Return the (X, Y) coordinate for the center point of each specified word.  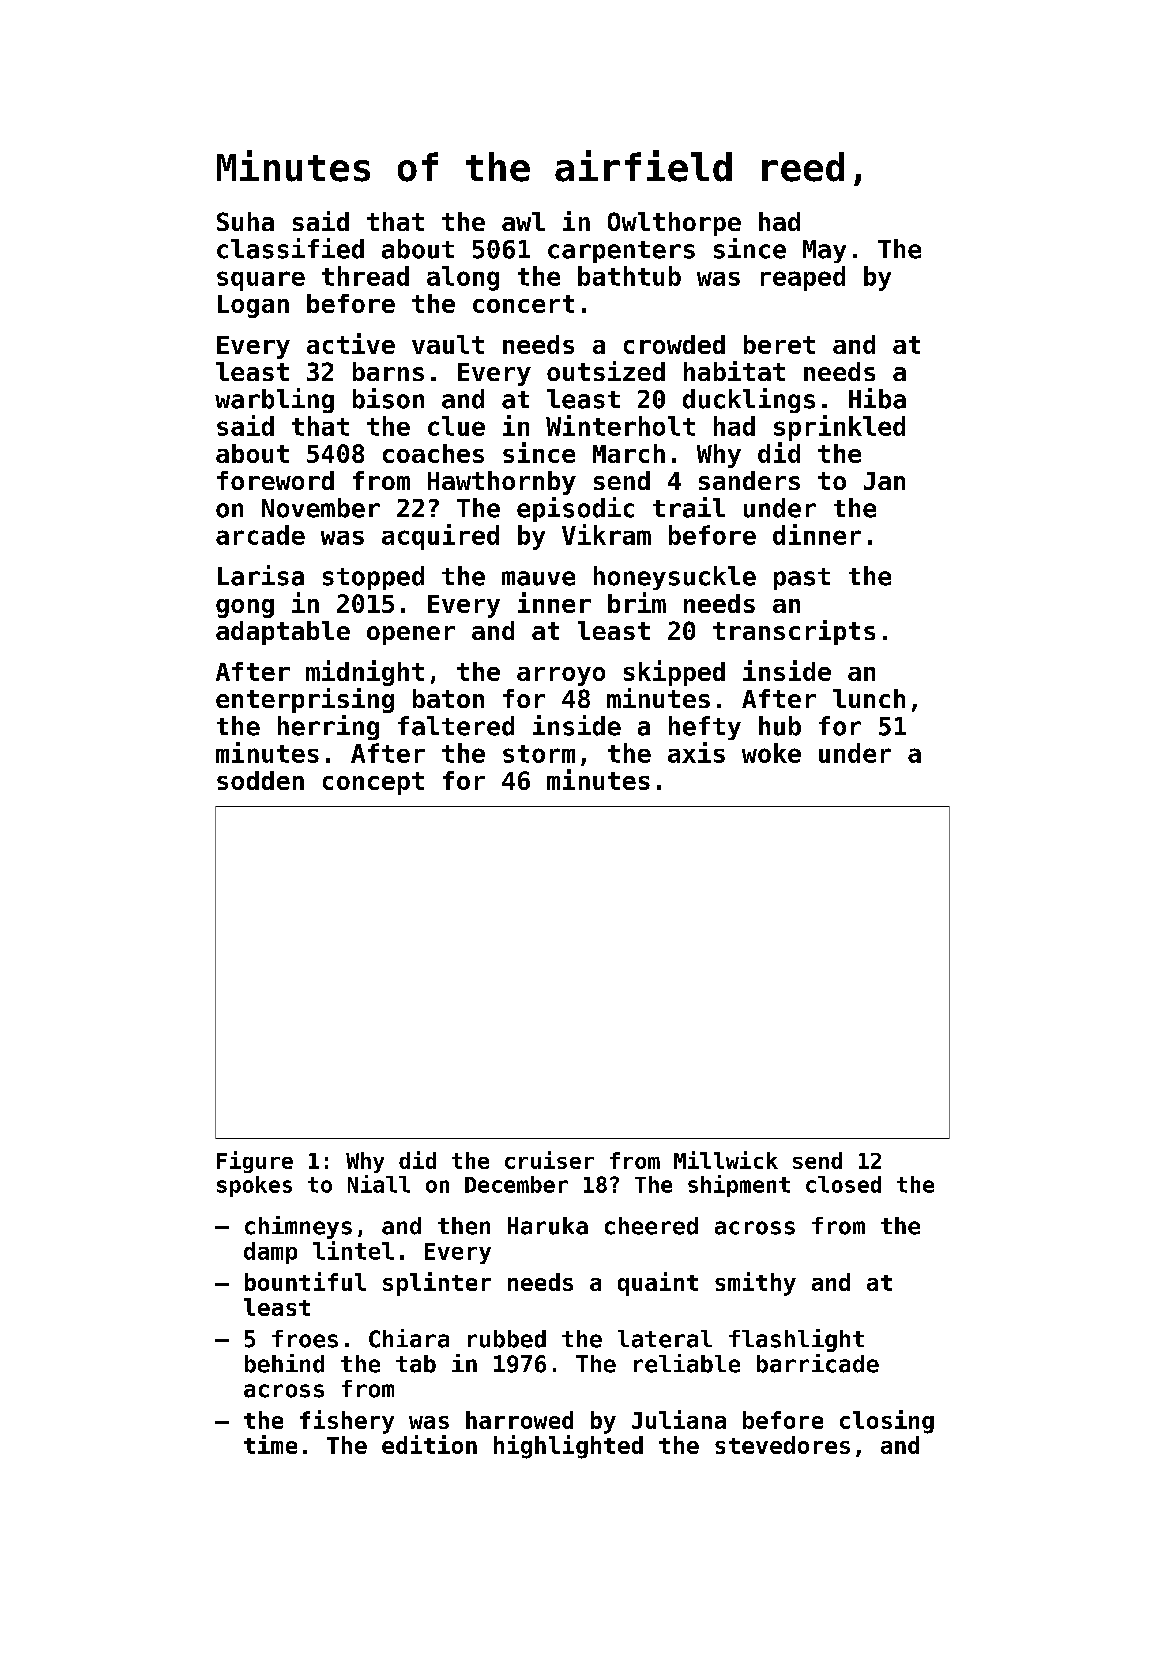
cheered (651, 1226)
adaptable (283, 633)
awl (523, 221)
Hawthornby (502, 483)
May (824, 251)
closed (843, 1184)
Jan (884, 481)
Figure (255, 1162)
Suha (245, 221)
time (270, 1444)
